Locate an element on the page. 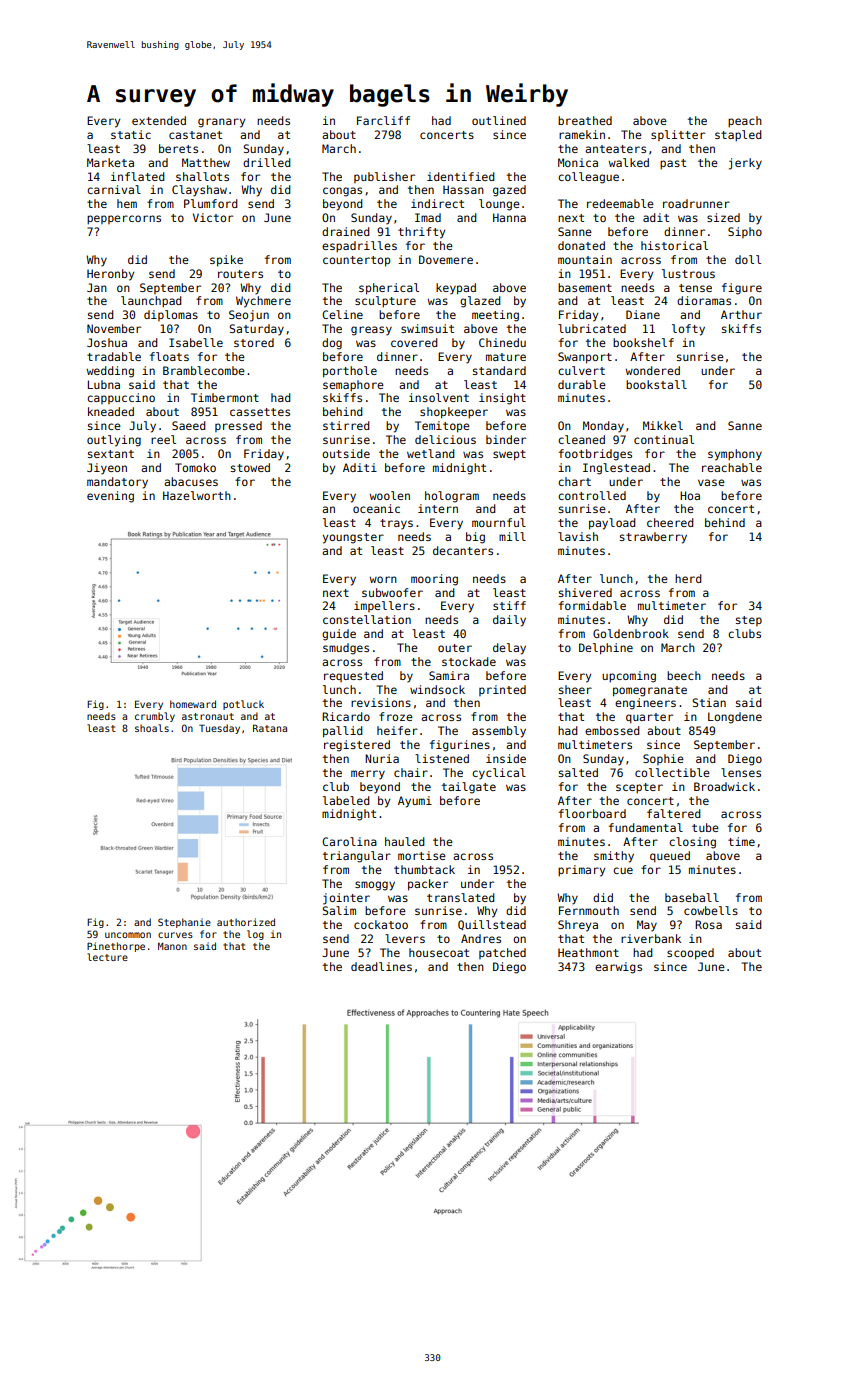 The height and width of the page is (1400, 849). Manon is located at coordinates (172, 946).
